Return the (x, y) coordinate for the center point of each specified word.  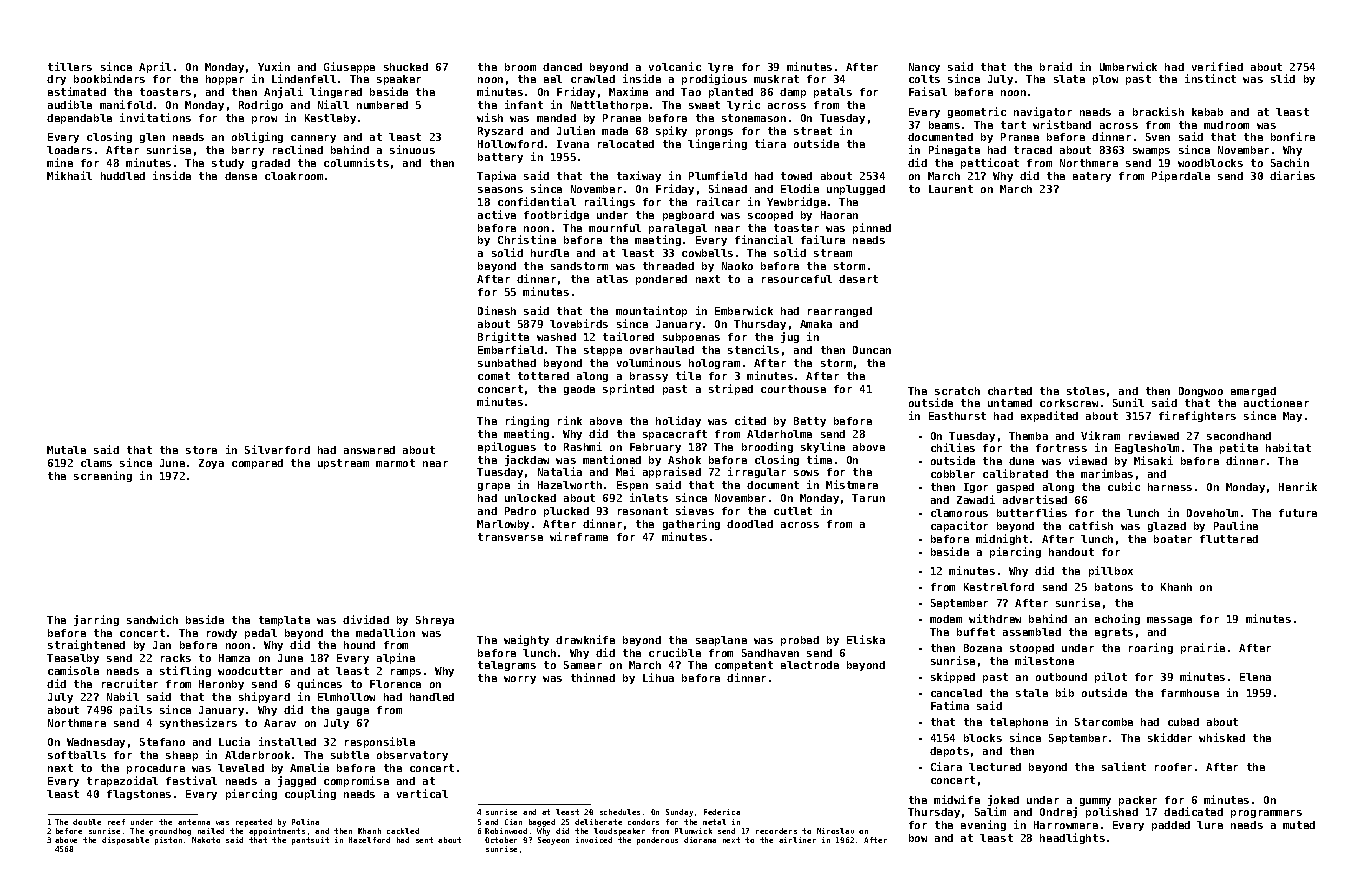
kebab (1207, 112)
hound (359, 645)
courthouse (793, 389)
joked (1003, 800)
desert (858, 279)
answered (369, 450)
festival (191, 780)
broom (520, 67)
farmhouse (1190, 693)
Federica (722, 812)
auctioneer (1276, 402)
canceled (956, 693)
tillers (70, 66)
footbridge (556, 215)
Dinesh (497, 310)
